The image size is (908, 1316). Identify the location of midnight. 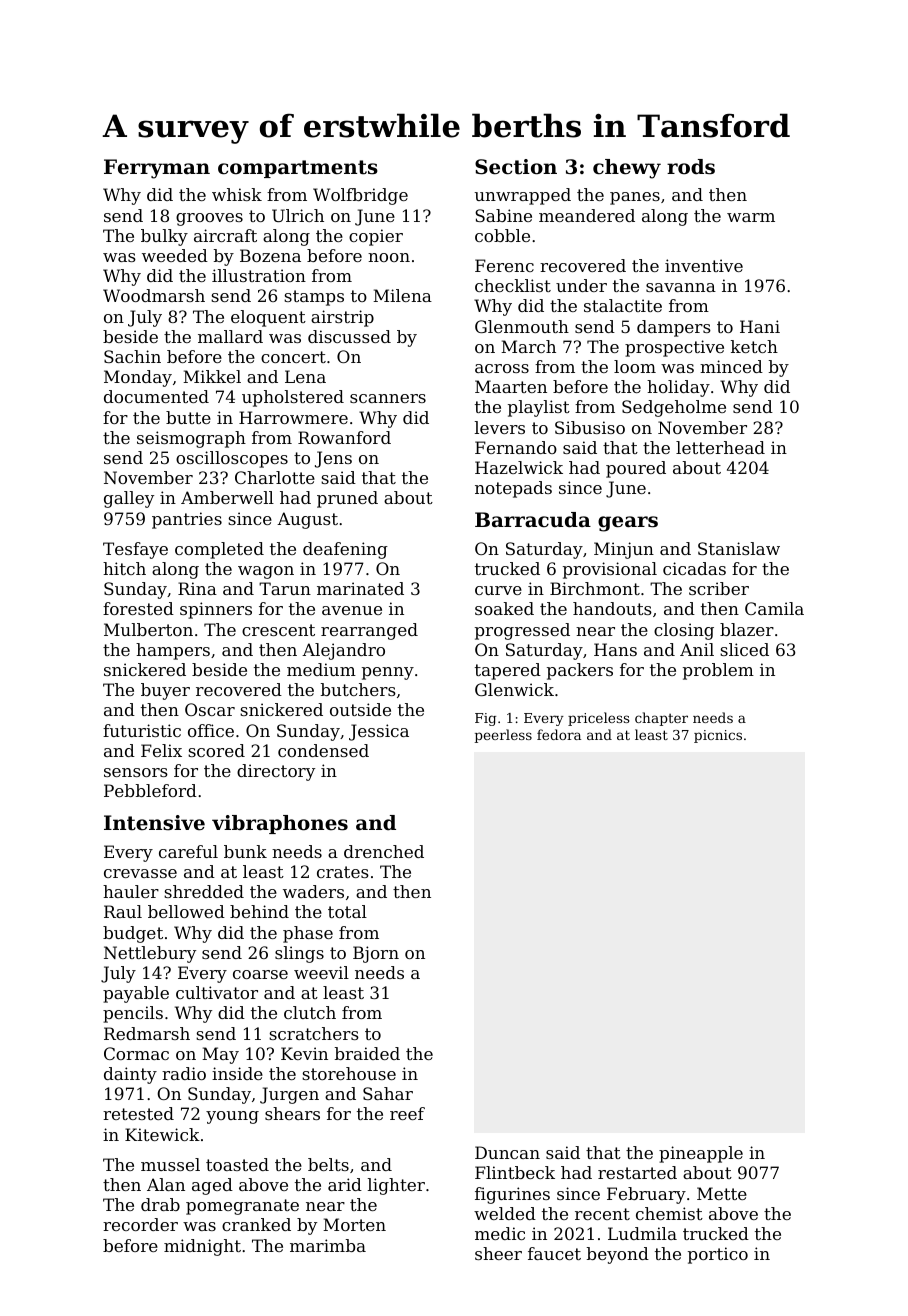
(202, 1247).
